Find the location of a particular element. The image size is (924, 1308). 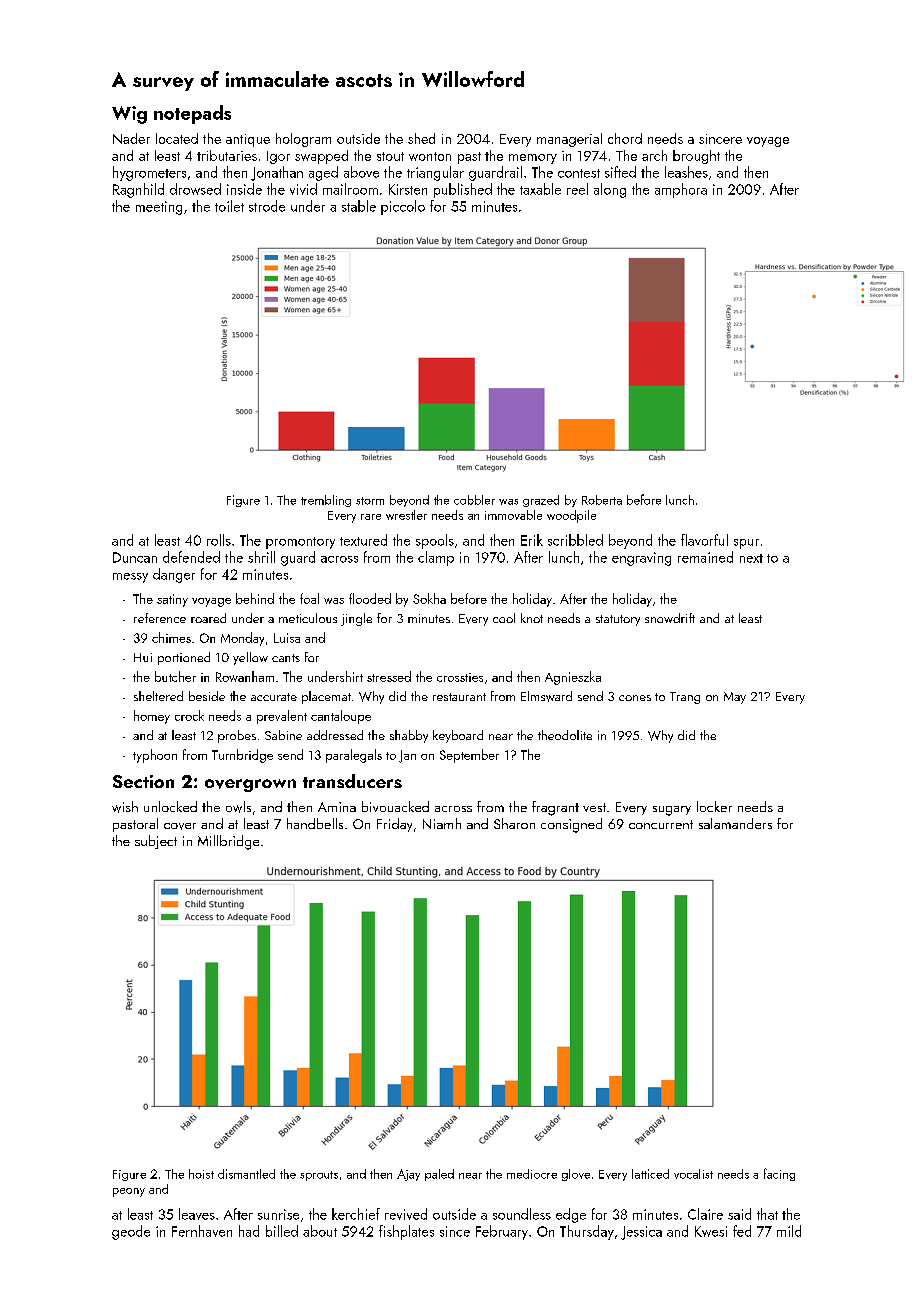

Trang is located at coordinates (685, 698).
